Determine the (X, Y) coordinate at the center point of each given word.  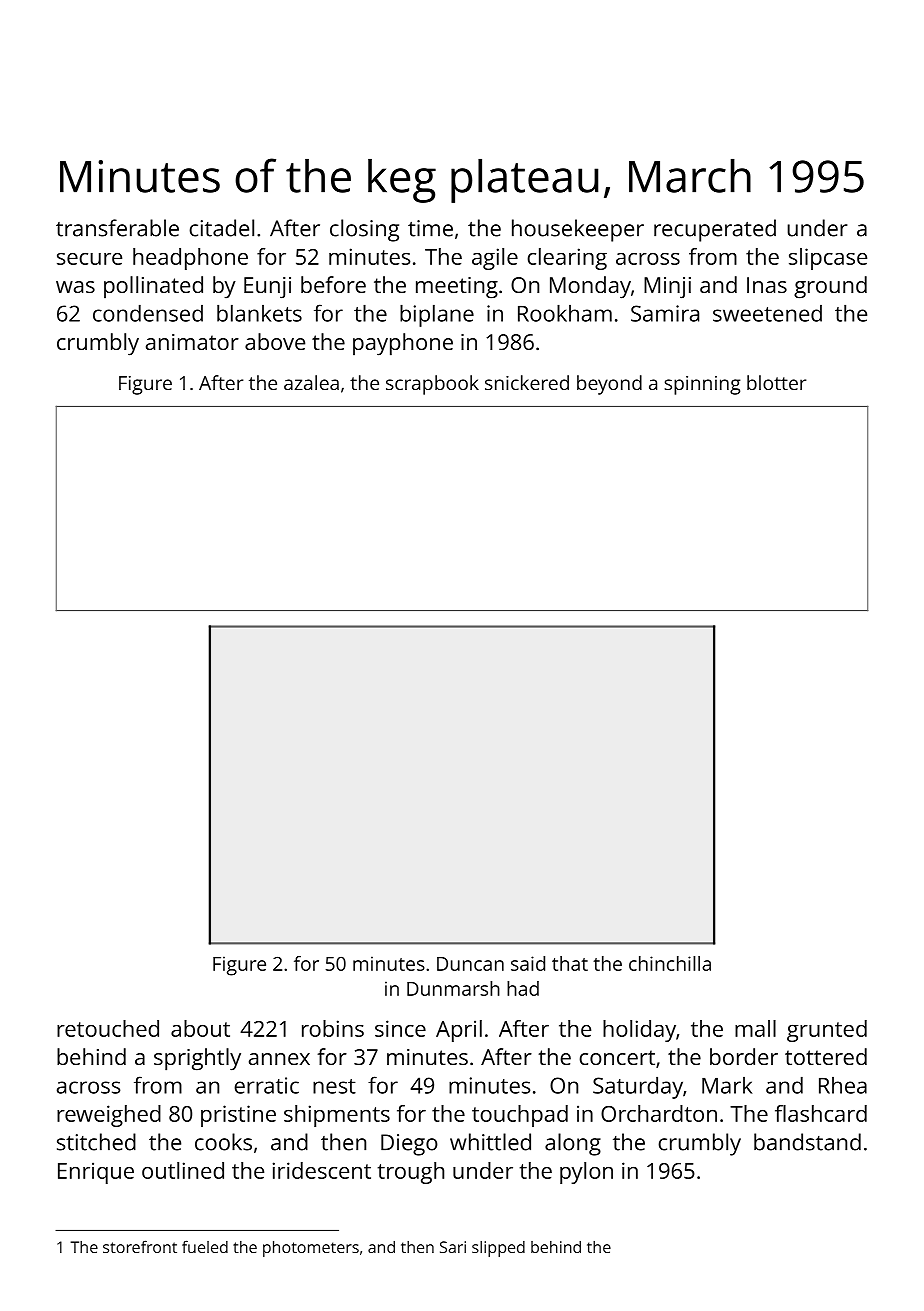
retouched (108, 1028)
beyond (609, 385)
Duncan (470, 964)
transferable (117, 228)
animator (192, 342)
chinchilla (670, 963)
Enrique (96, 1173)
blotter (776, 382)
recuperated (715, 230)
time (430, 228)
